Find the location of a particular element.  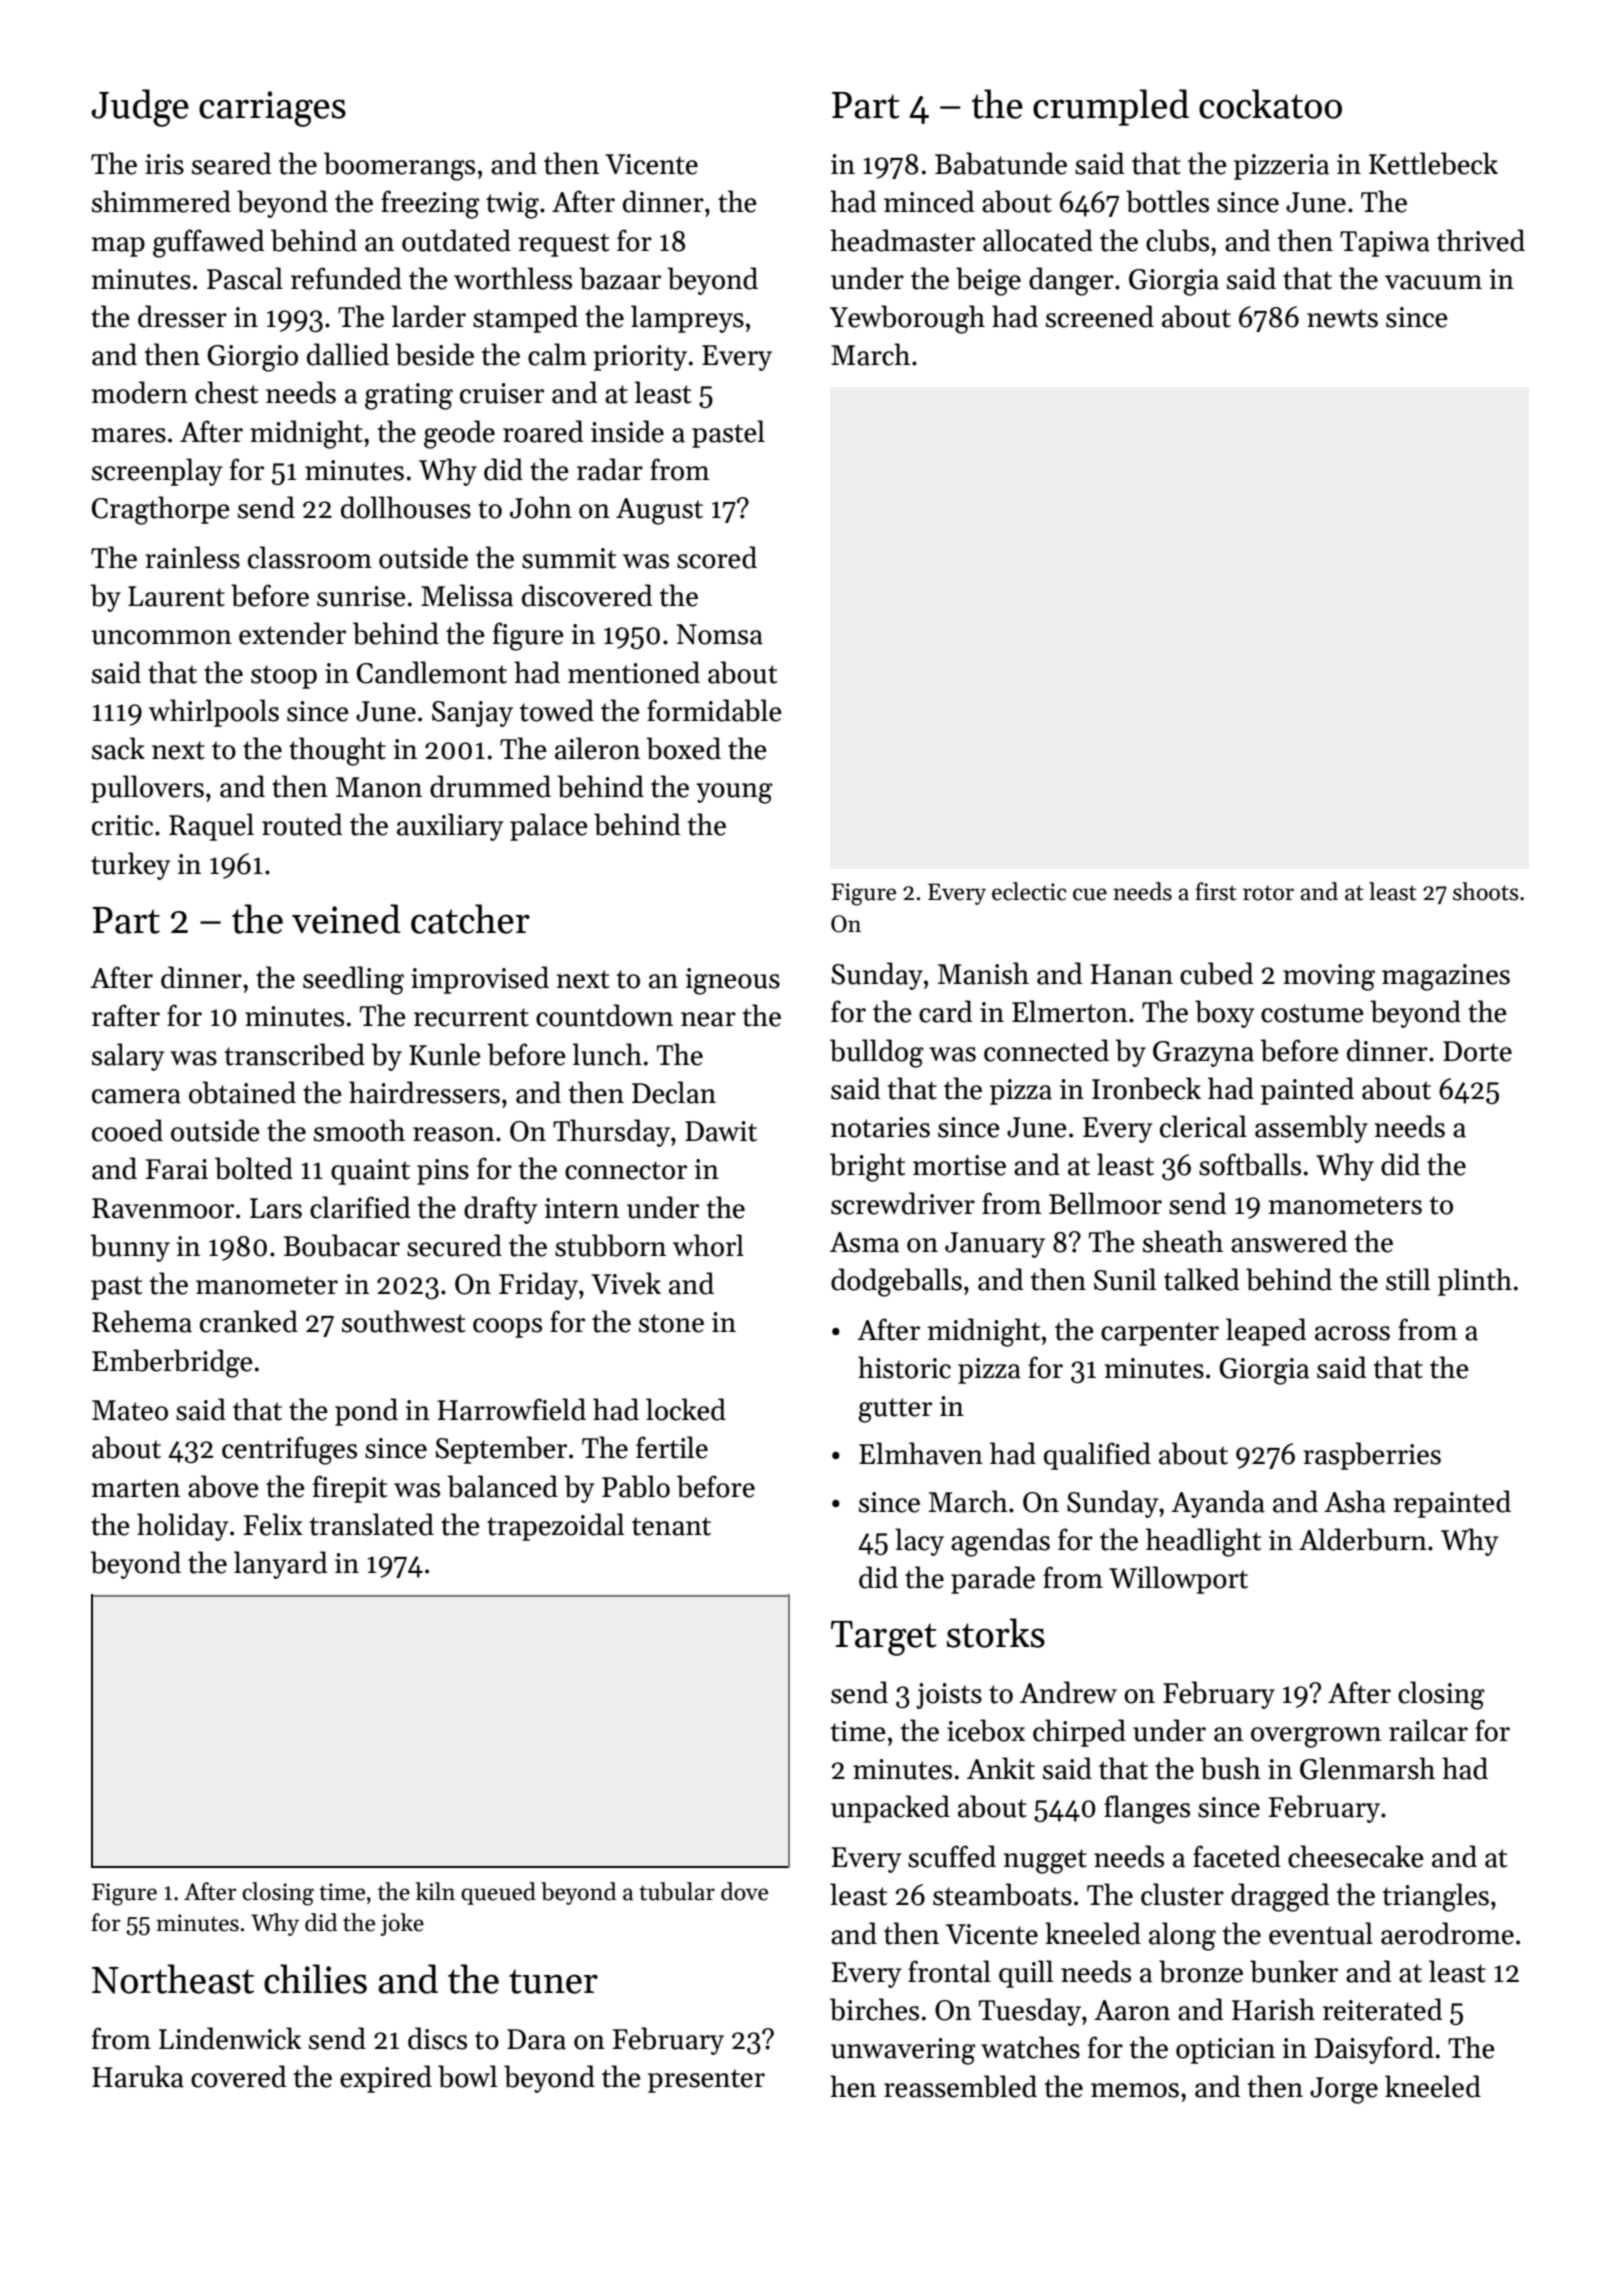

expired is located at coordinates (386, 2079).
